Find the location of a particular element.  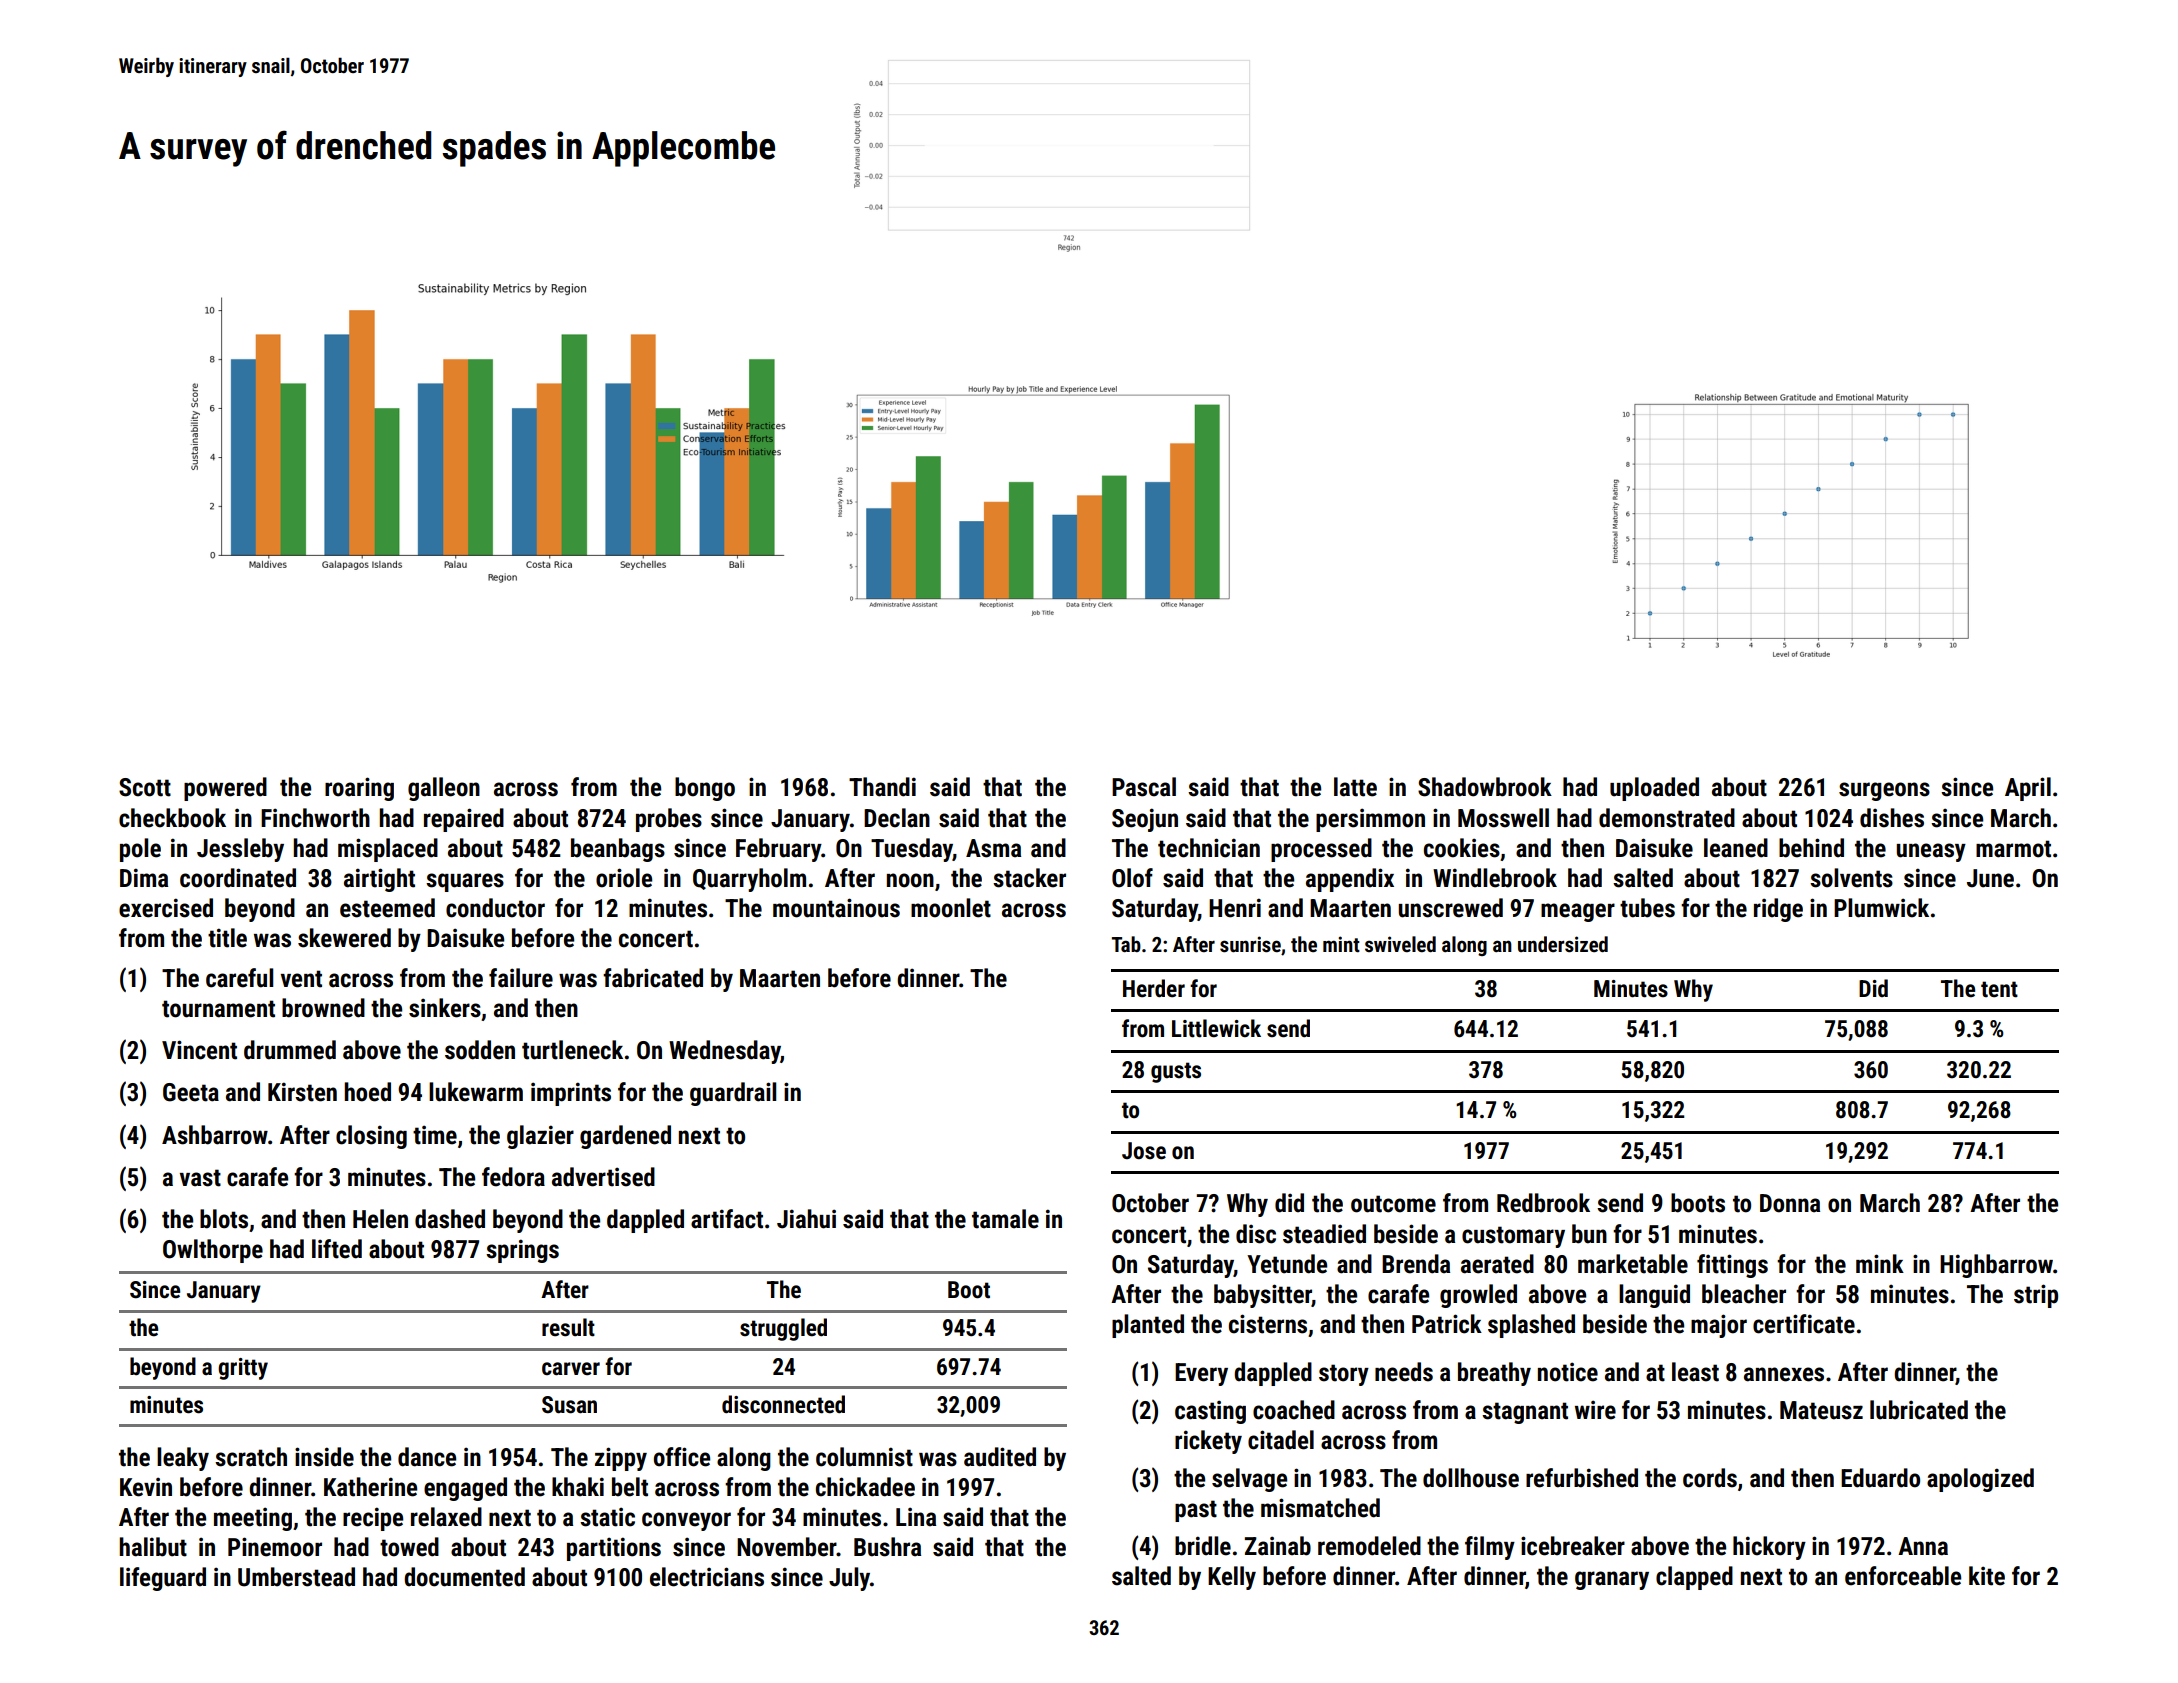

halibut is located at coordinates (153, 1547).
